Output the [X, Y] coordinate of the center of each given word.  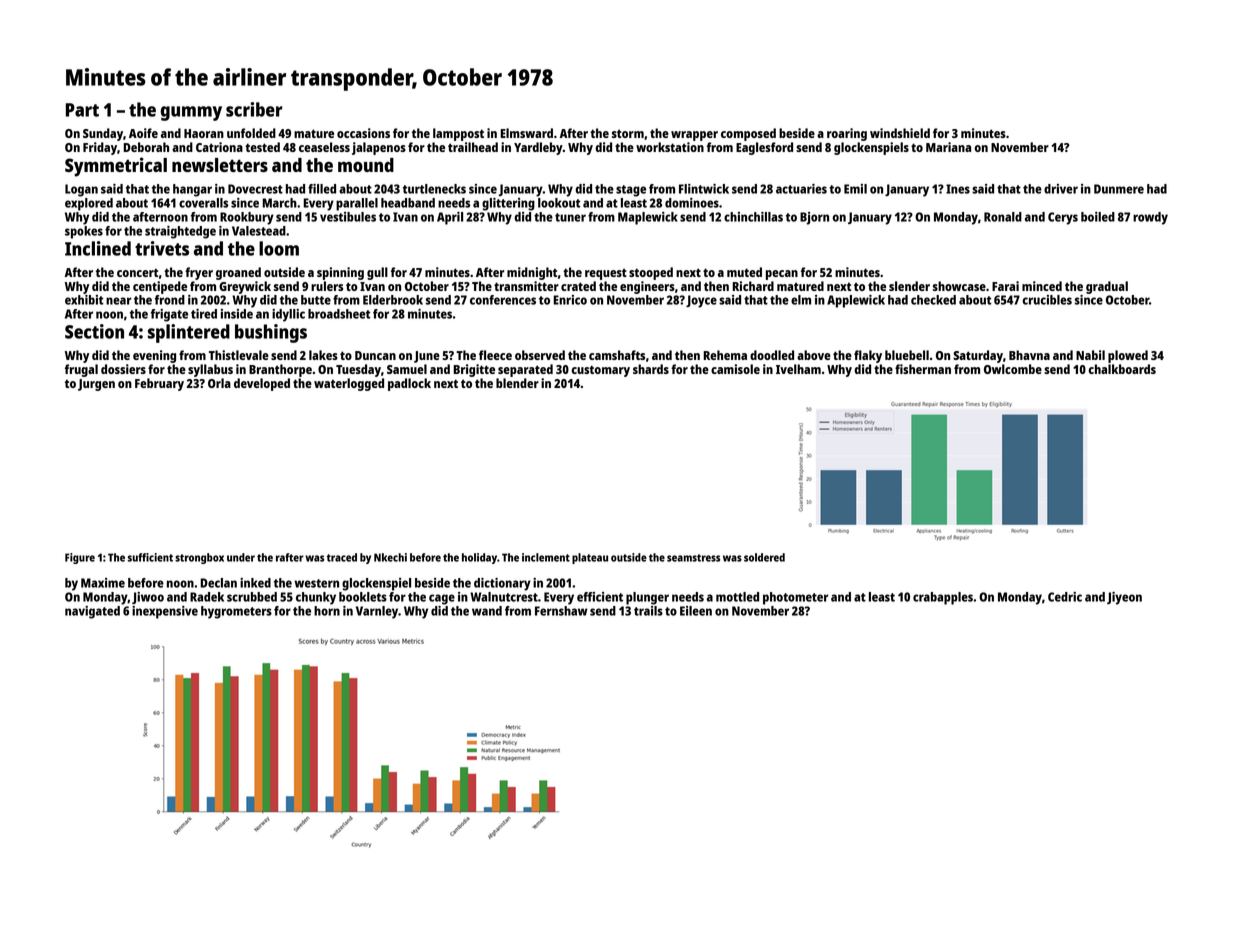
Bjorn [814, 218]
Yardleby [538, 148]
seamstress [693, 558]
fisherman [923, 369]
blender [517, 383]
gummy [191, 113]
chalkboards [1122, 369]
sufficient [150, 557]
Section [94, 331]
